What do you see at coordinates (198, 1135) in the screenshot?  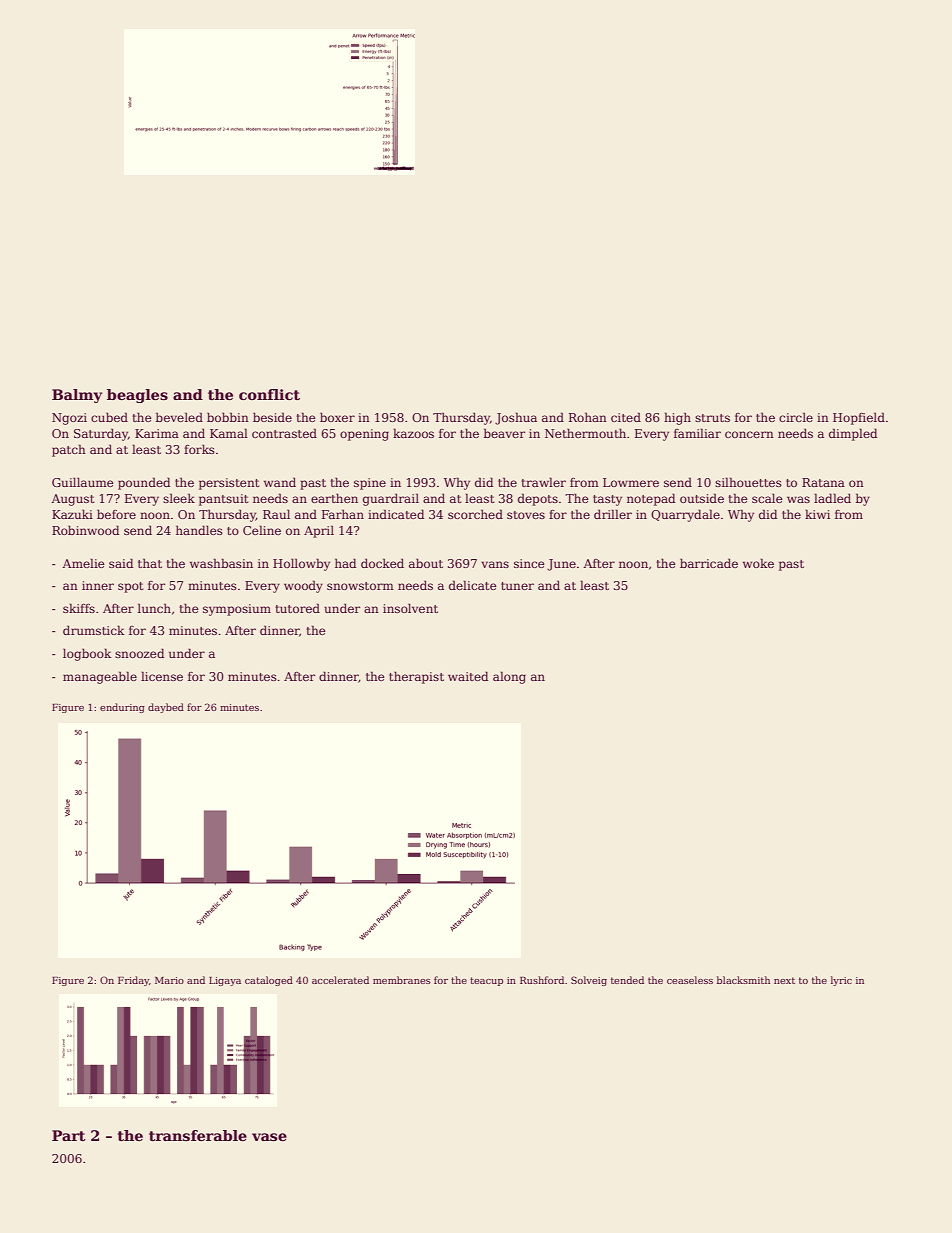 I see `transferable` at bounding box center [198, 1135].
